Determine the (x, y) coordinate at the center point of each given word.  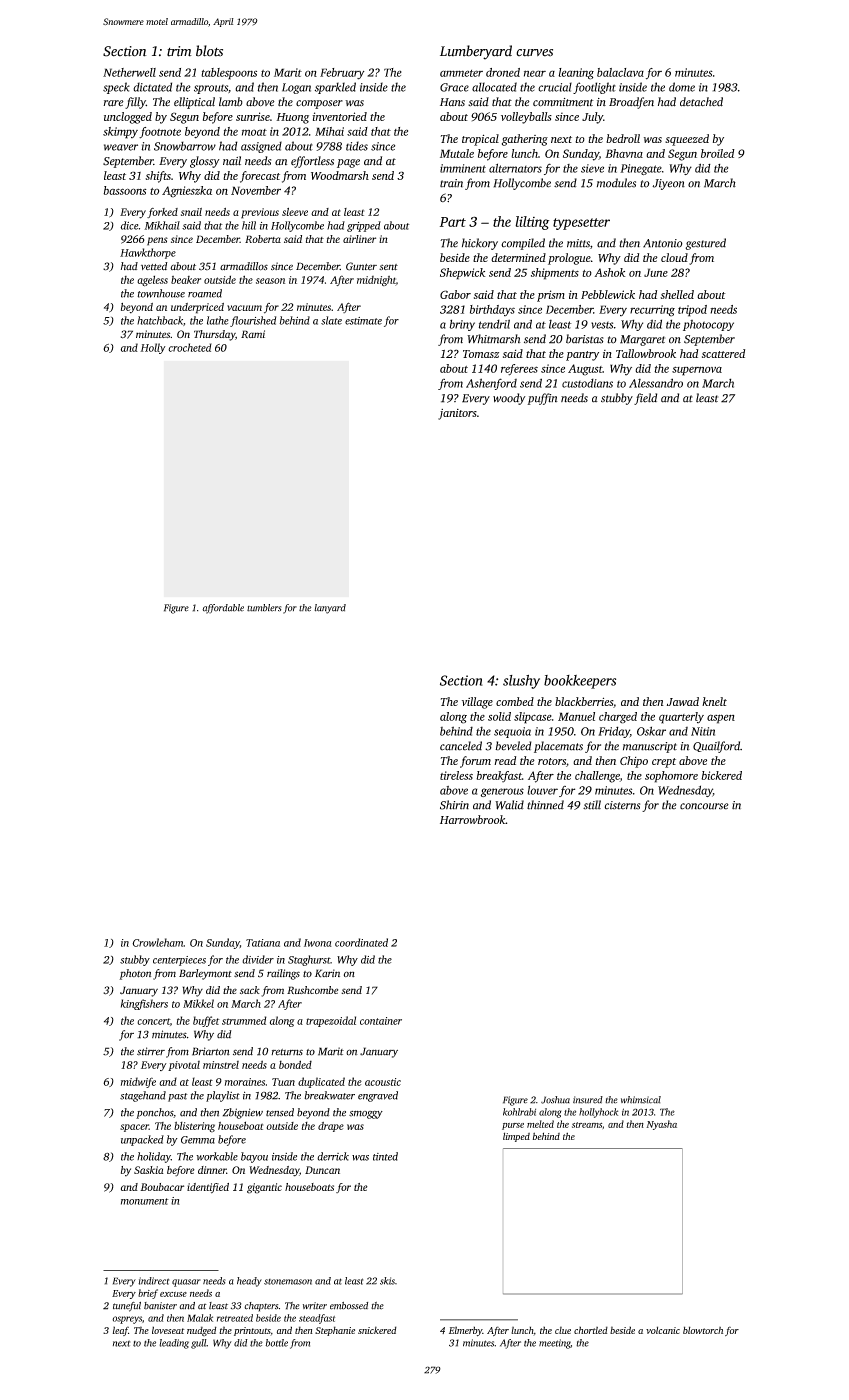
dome (682, 87)
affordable (223, 609)
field (645, 399)
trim (179, 51)
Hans (452, 102)
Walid (509, 805)
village (477, 703)
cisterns (622, 805)
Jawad (683, 701)
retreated (235, 1318)
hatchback (160, 320)
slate (331, 320)
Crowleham (158, 942)
